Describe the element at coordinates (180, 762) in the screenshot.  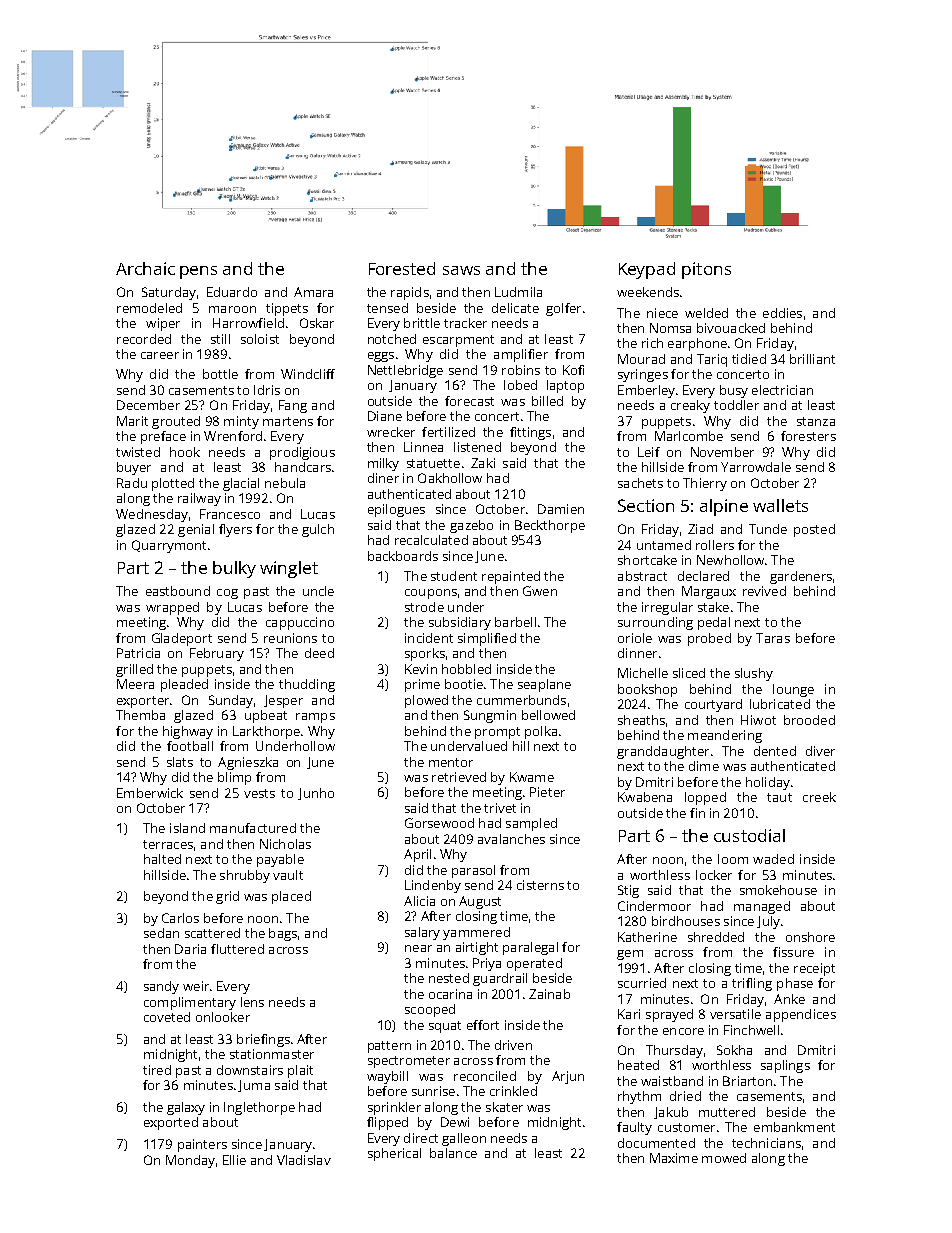
I see `slats` at that location.
